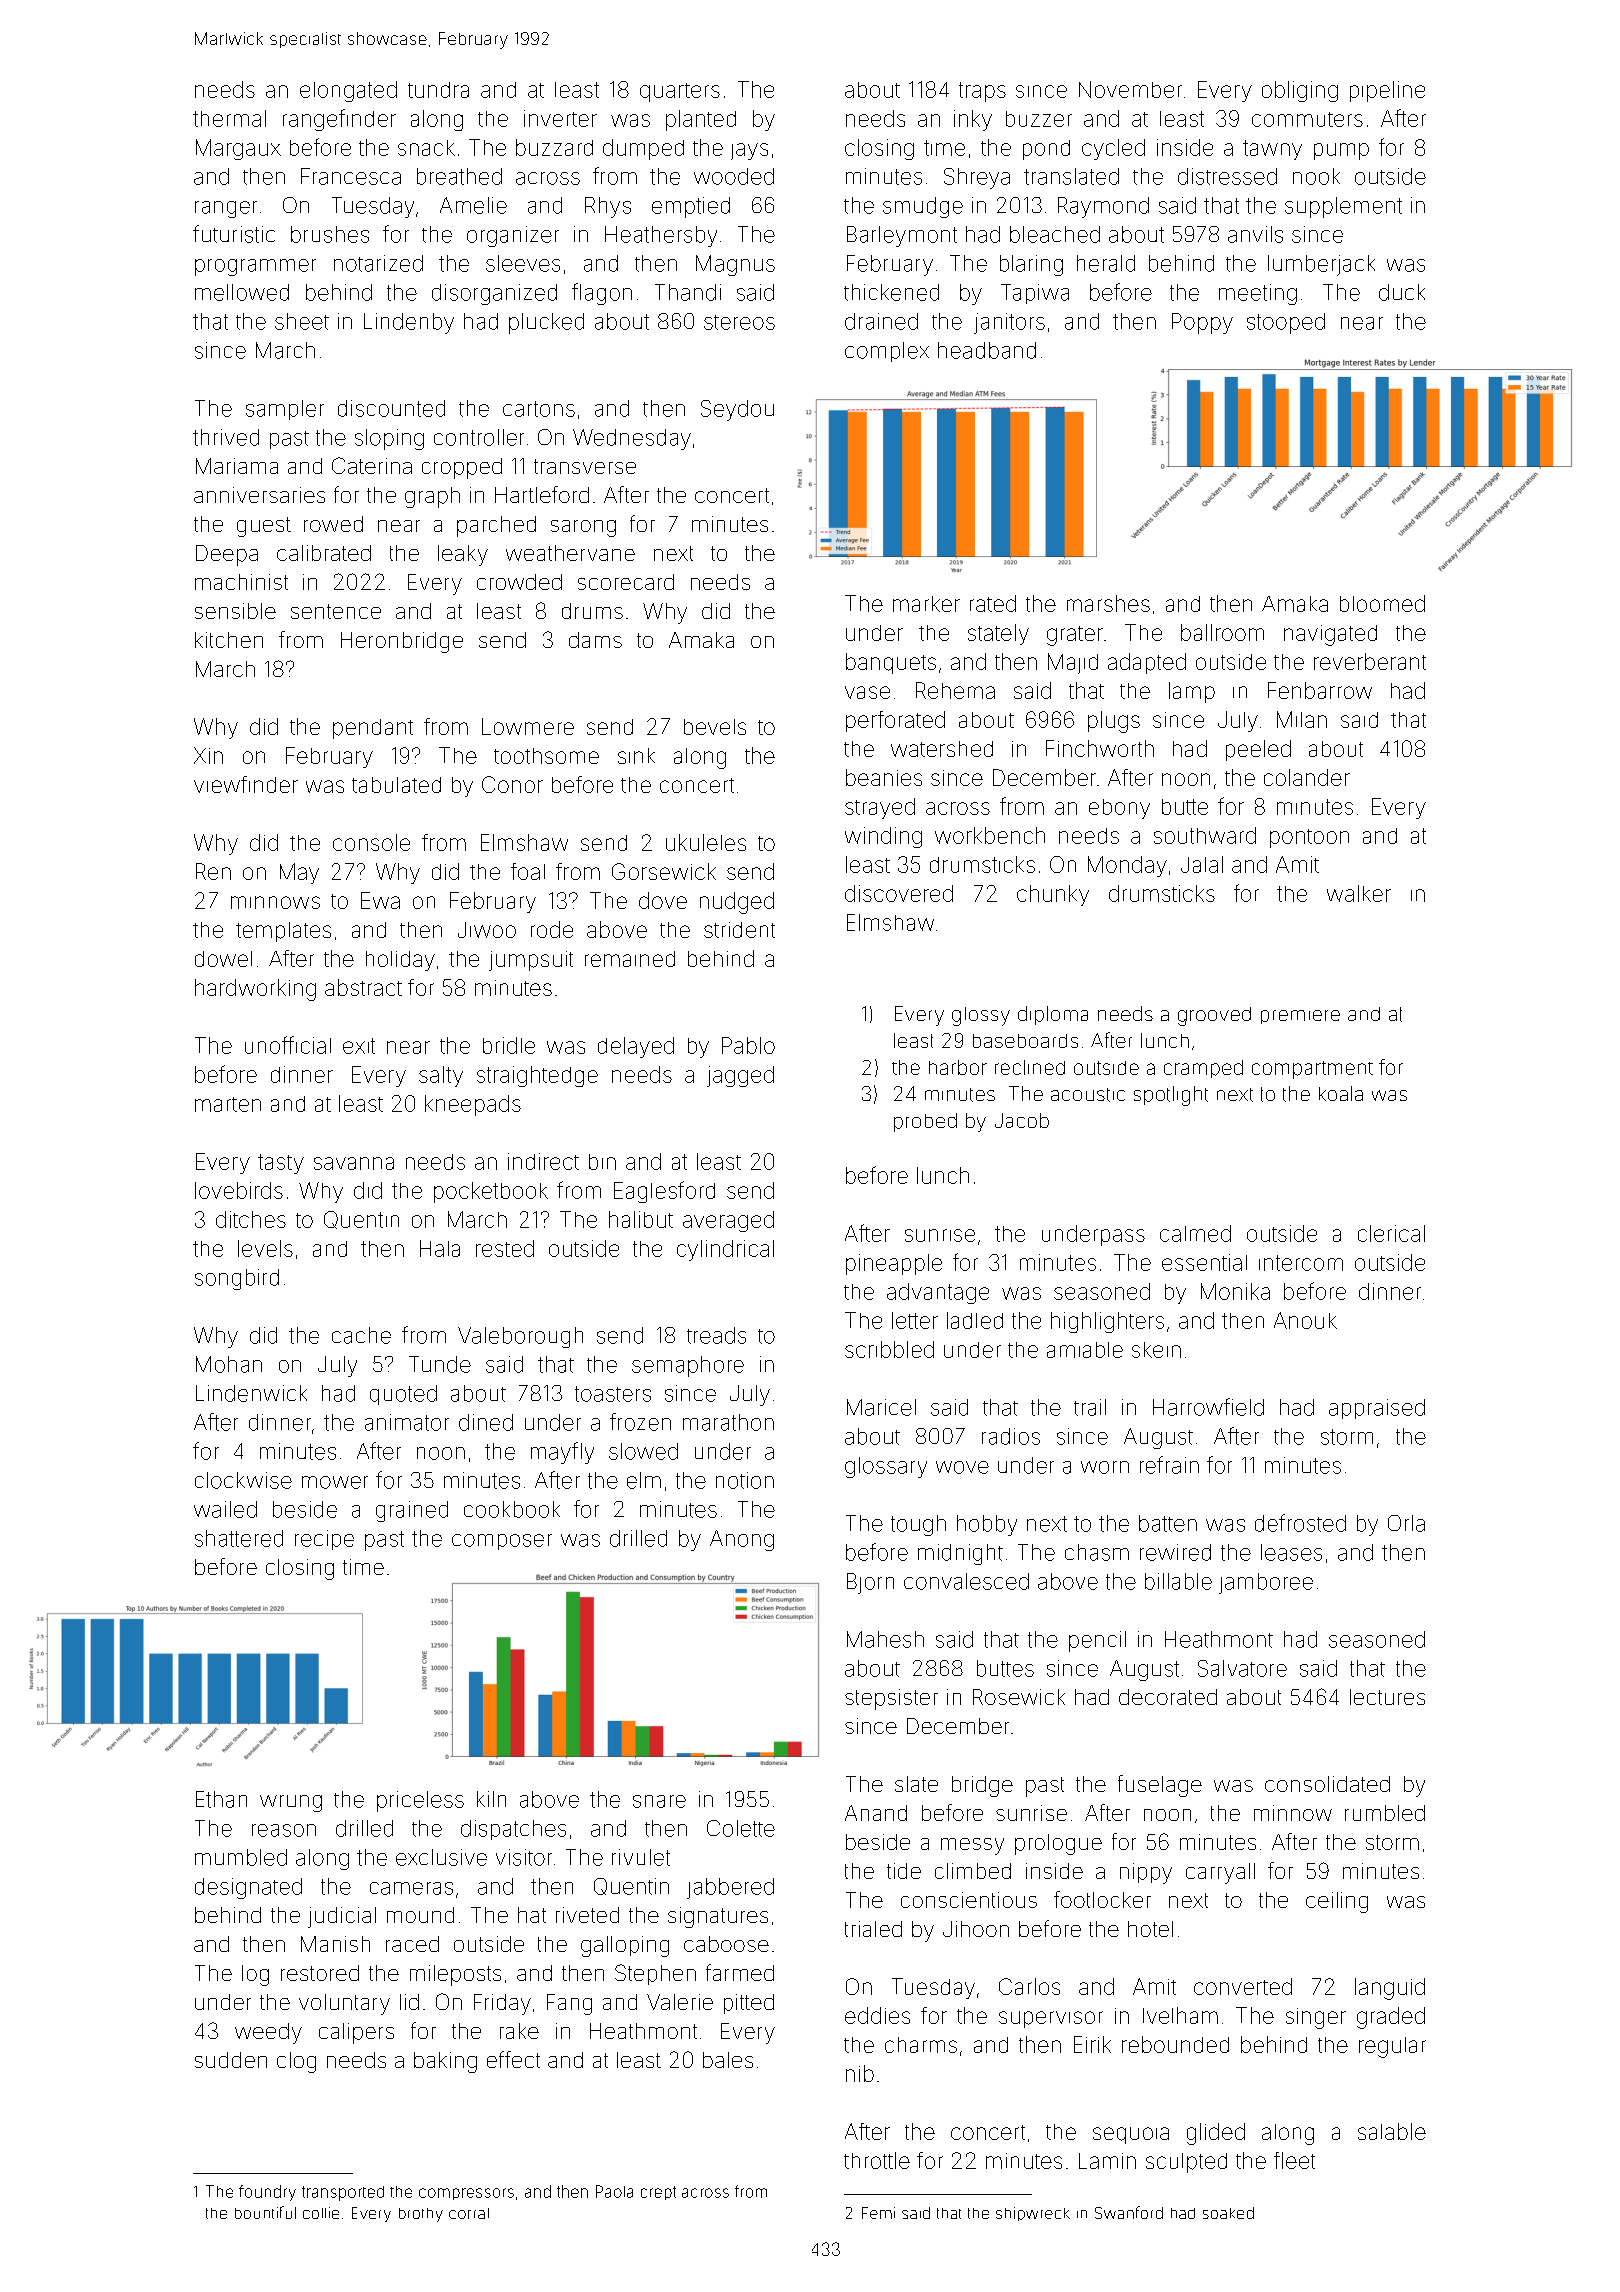 The height and width of the screenshot is (2292, 1620). What do you see at coordinates (680, 92) in the screenshot?
I see `quarters` at bounding box center [680, 92].
